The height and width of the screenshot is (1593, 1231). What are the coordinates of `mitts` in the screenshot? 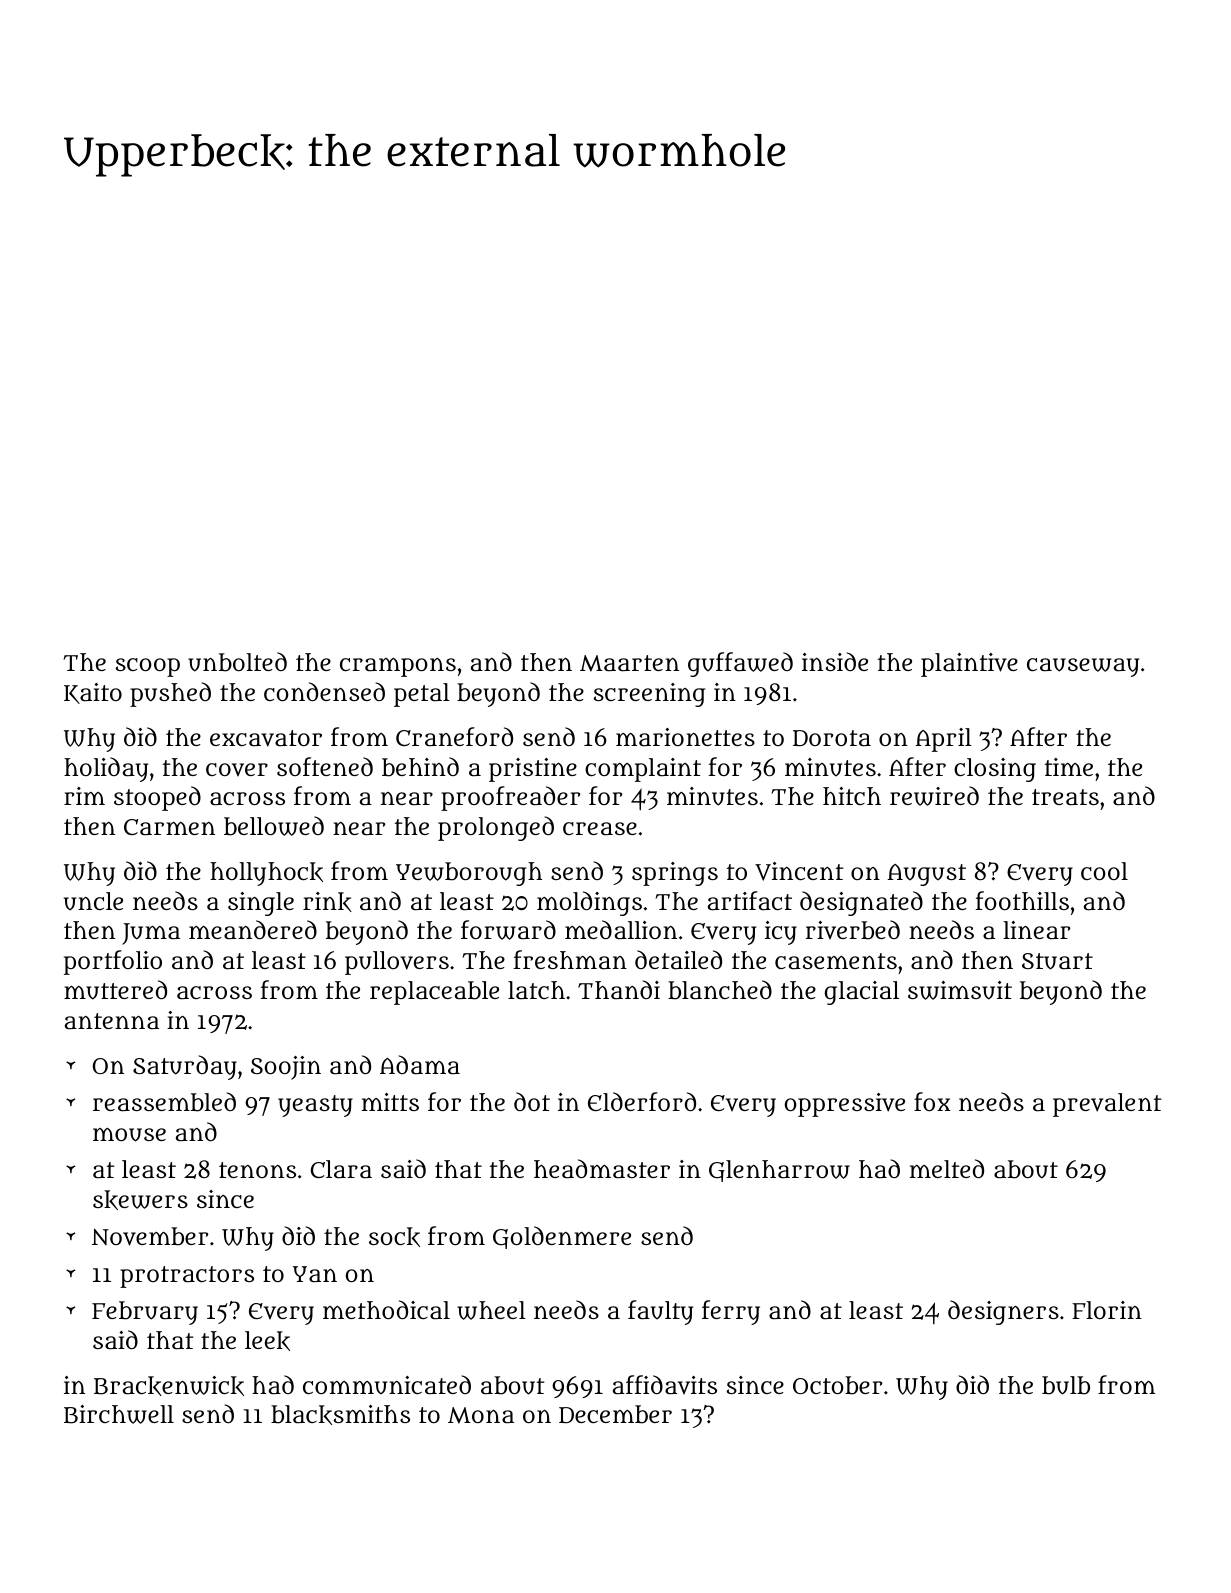 It's located at (390, 1102).
